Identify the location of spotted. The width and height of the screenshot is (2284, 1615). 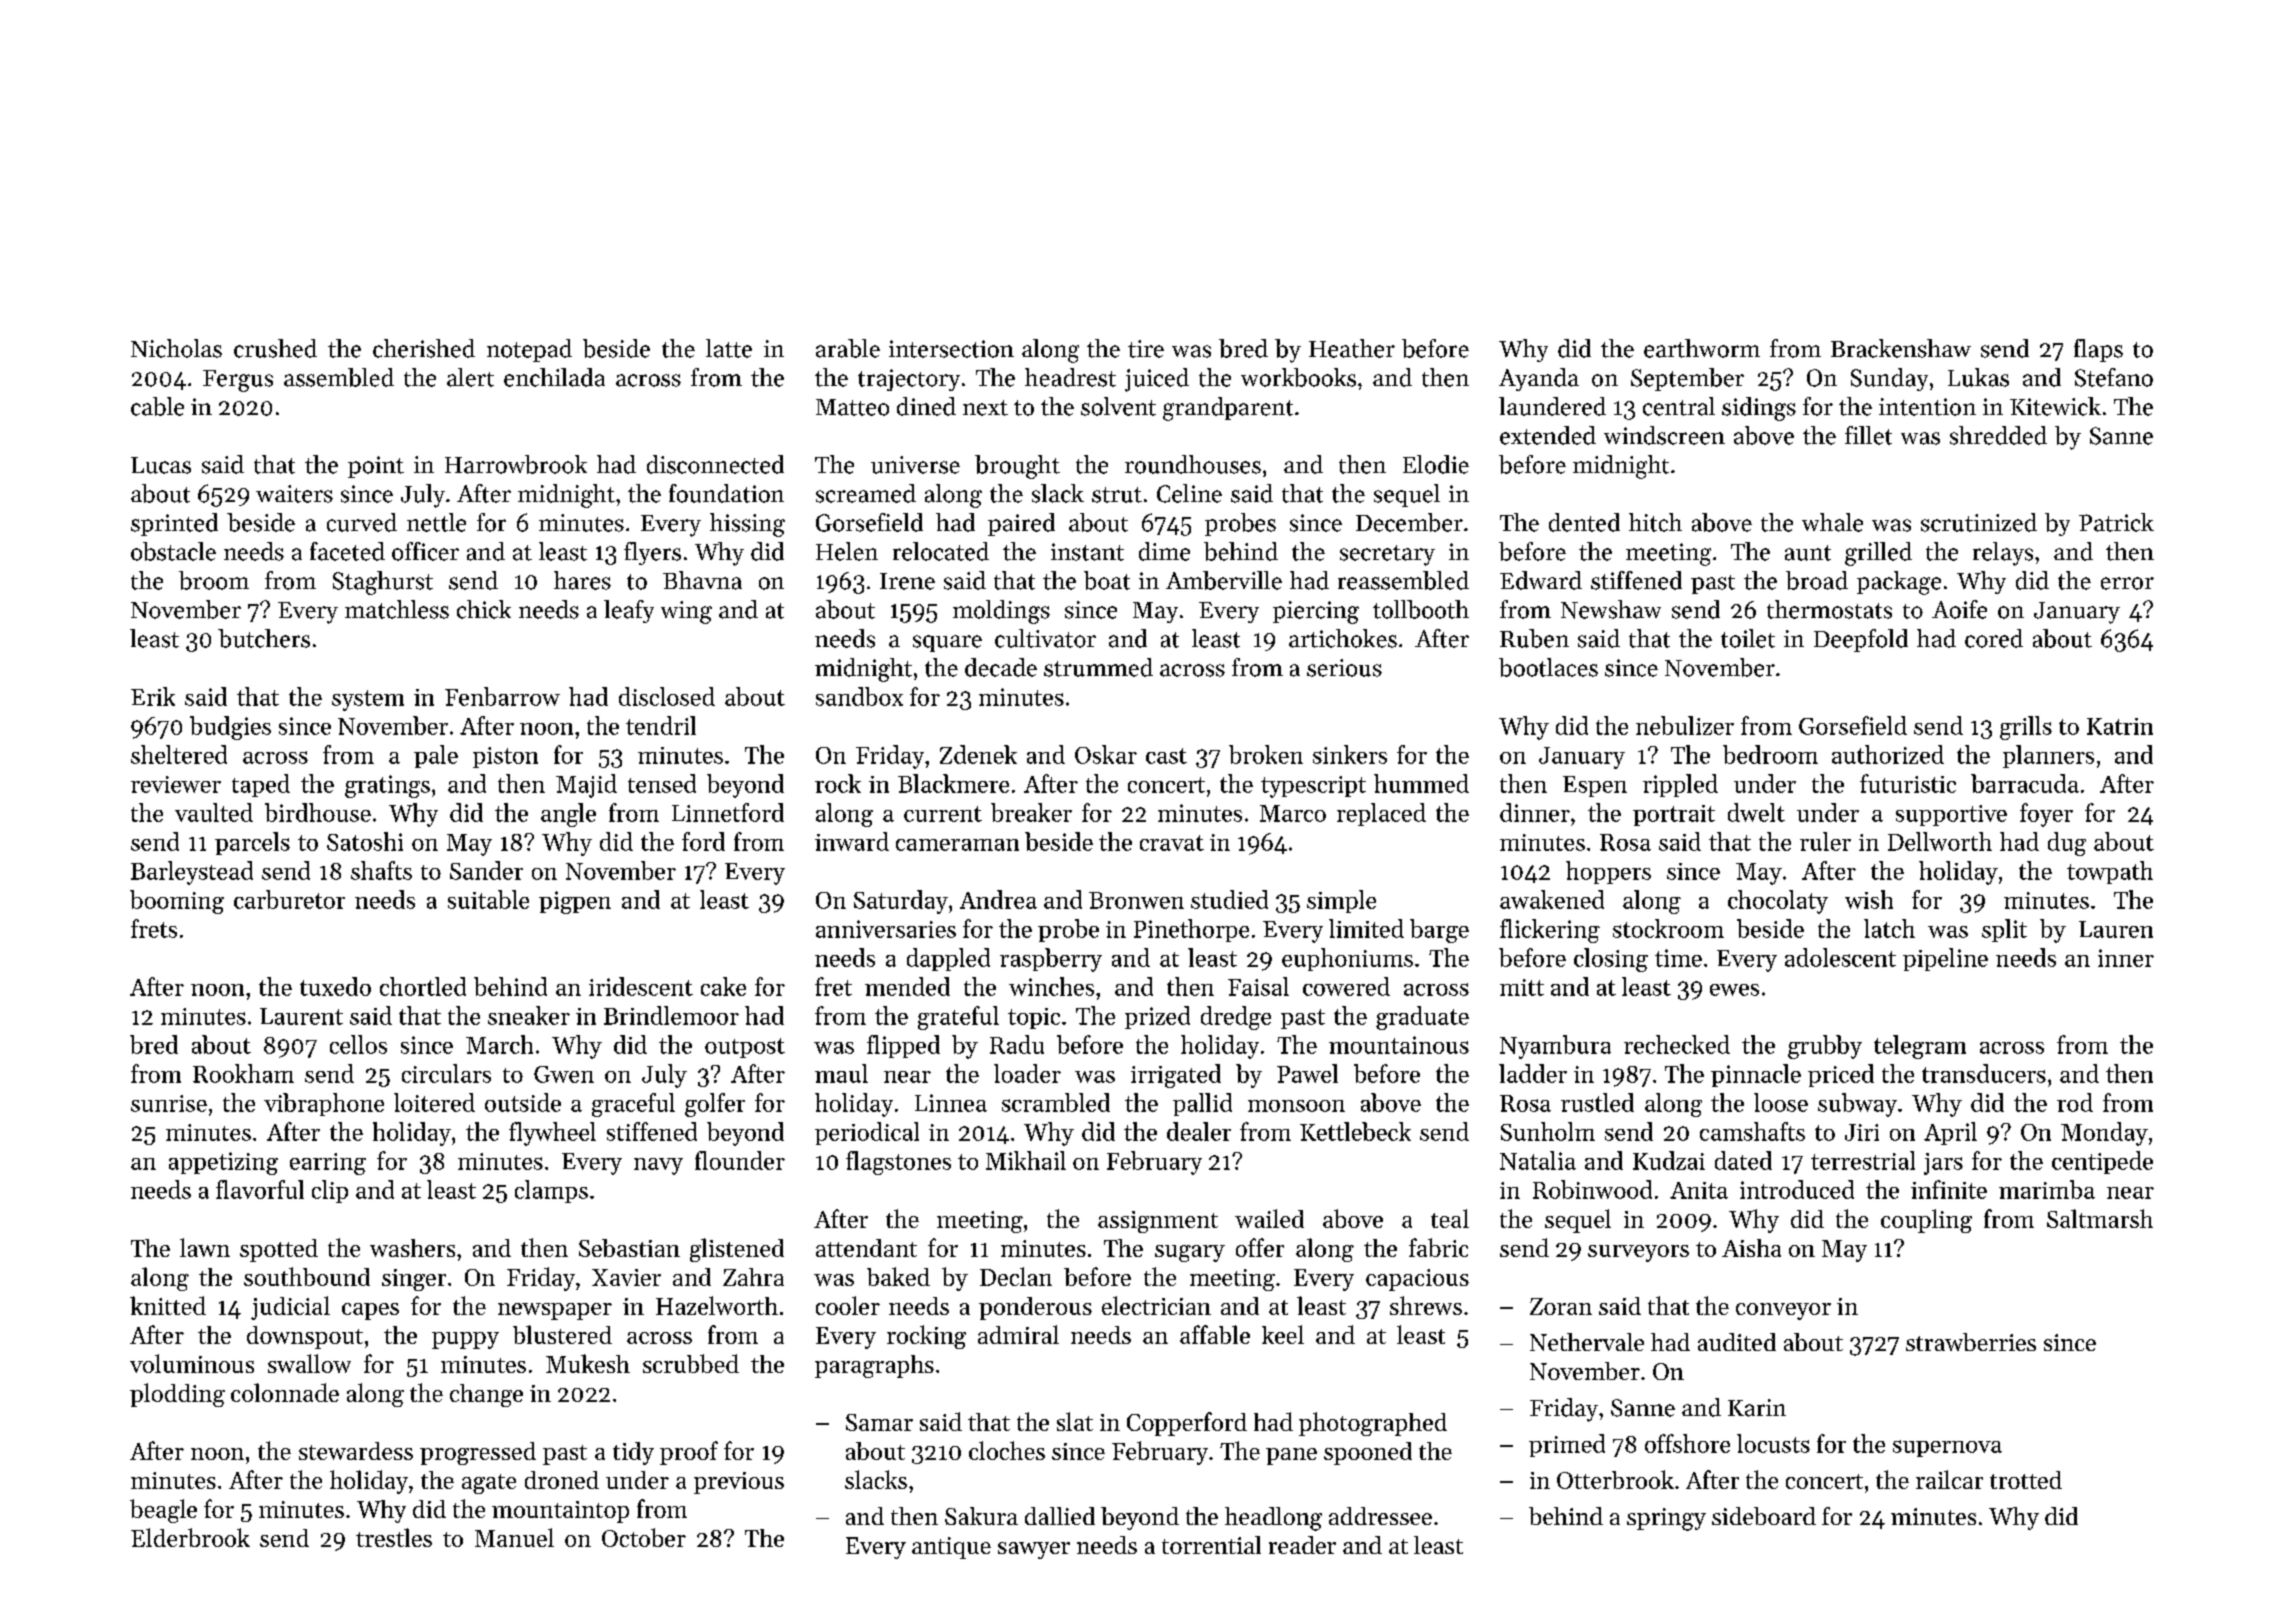
(279, 1250).
